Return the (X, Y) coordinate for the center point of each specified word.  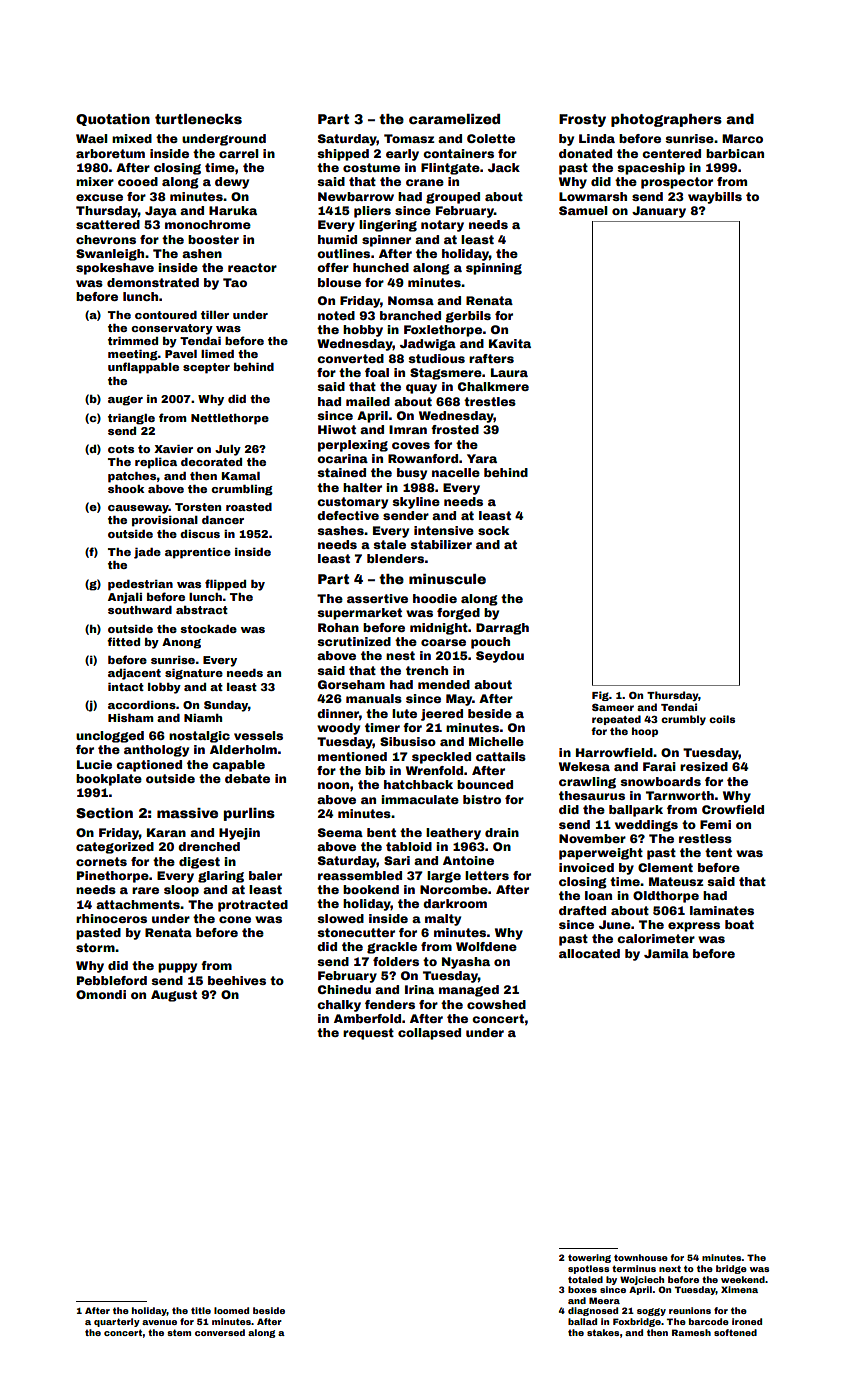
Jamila (666, 953)
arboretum (110, 153)
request (368, 1034)
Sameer (613, 707)
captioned (149, 766)
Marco (742, 138)
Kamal (240, 476)
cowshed (496, 1004)
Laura (509, 372)
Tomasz (409, 138)
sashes (340, 530)
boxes (582, 1289)
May (459, 700)
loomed (231, 1310)
